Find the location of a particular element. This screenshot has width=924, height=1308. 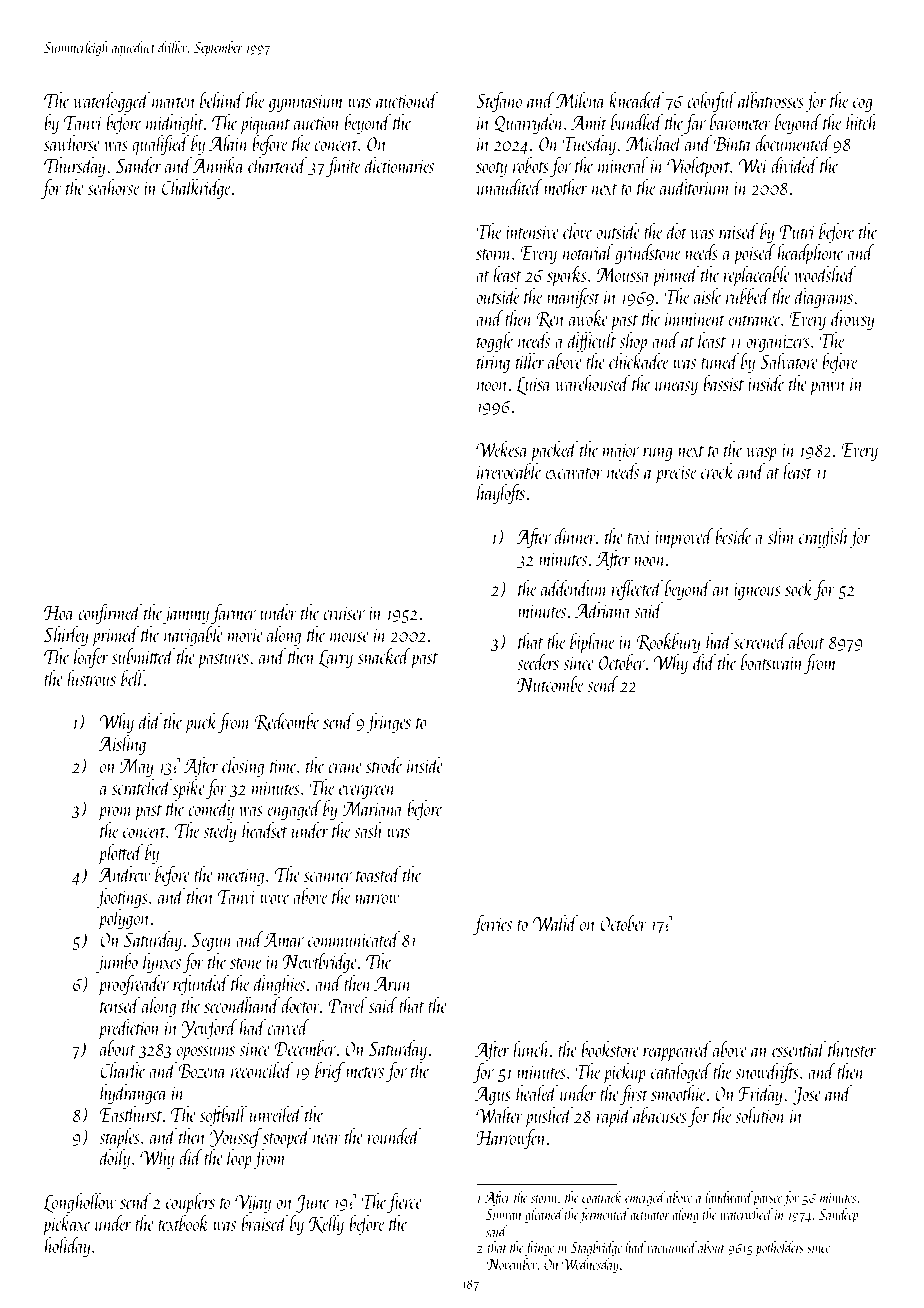

doily is located at coordinates (115, 1159).
